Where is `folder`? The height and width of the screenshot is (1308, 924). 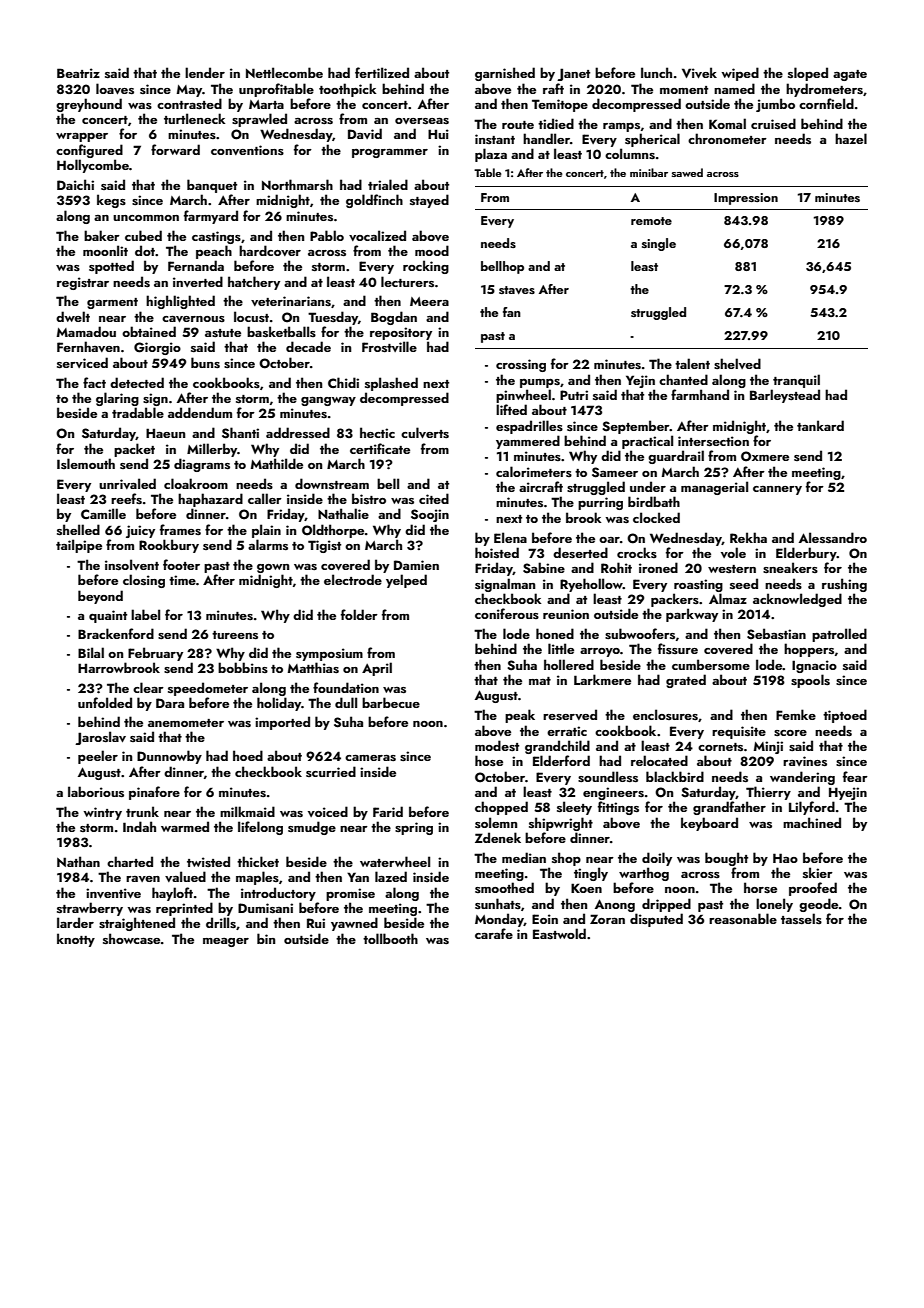 folder is located at coordinates (359, 614).
